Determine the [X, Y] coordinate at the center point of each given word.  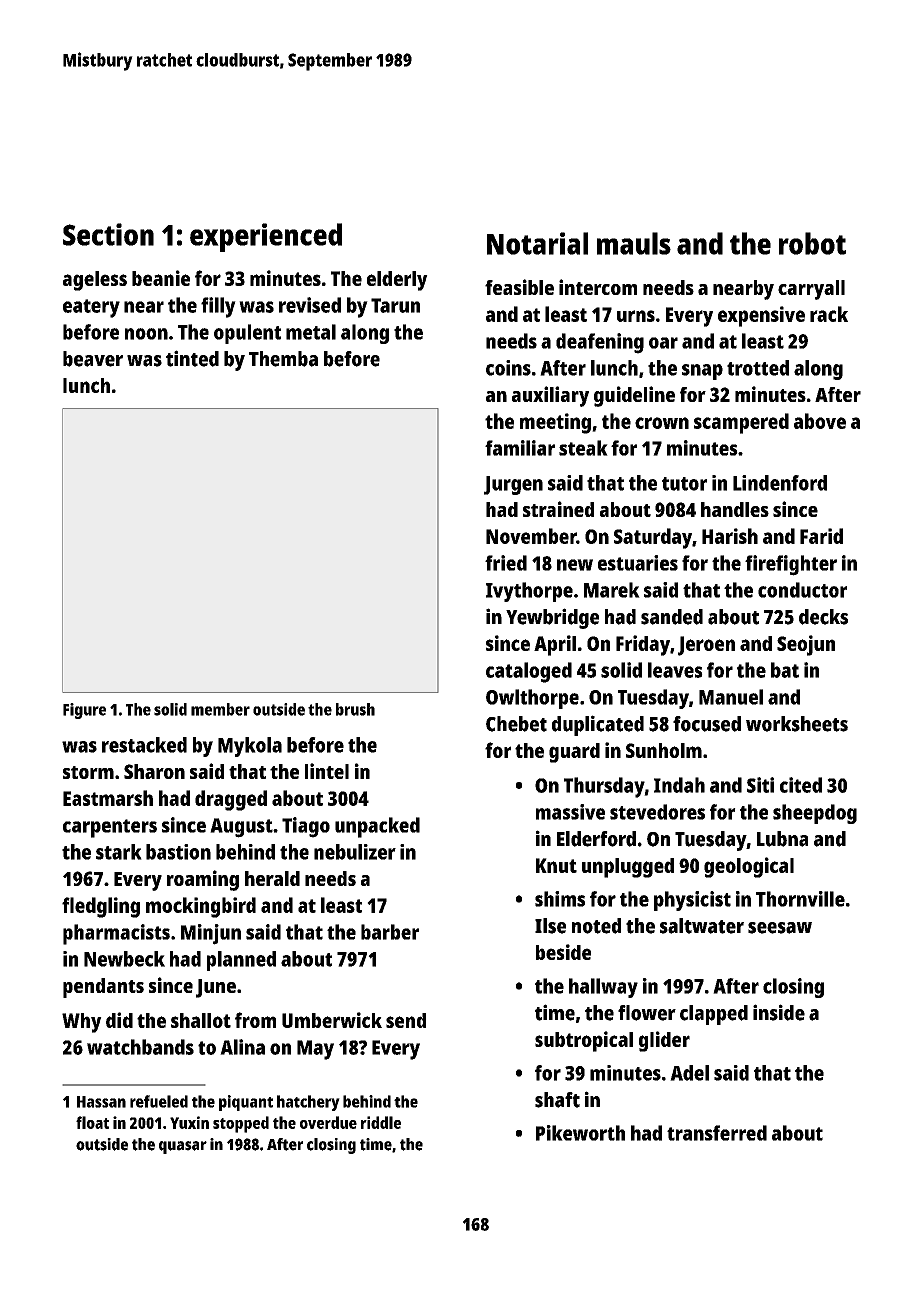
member [220, 709]
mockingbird [201, 907]
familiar [520, 448]
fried [506, 563]
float [92, 1122]
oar [663, 343]
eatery [91, 308]
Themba [283, 359]
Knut [556, 865]
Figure [84, 711]
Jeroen [706, 646]
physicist [692, 901]
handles [735, 509]
